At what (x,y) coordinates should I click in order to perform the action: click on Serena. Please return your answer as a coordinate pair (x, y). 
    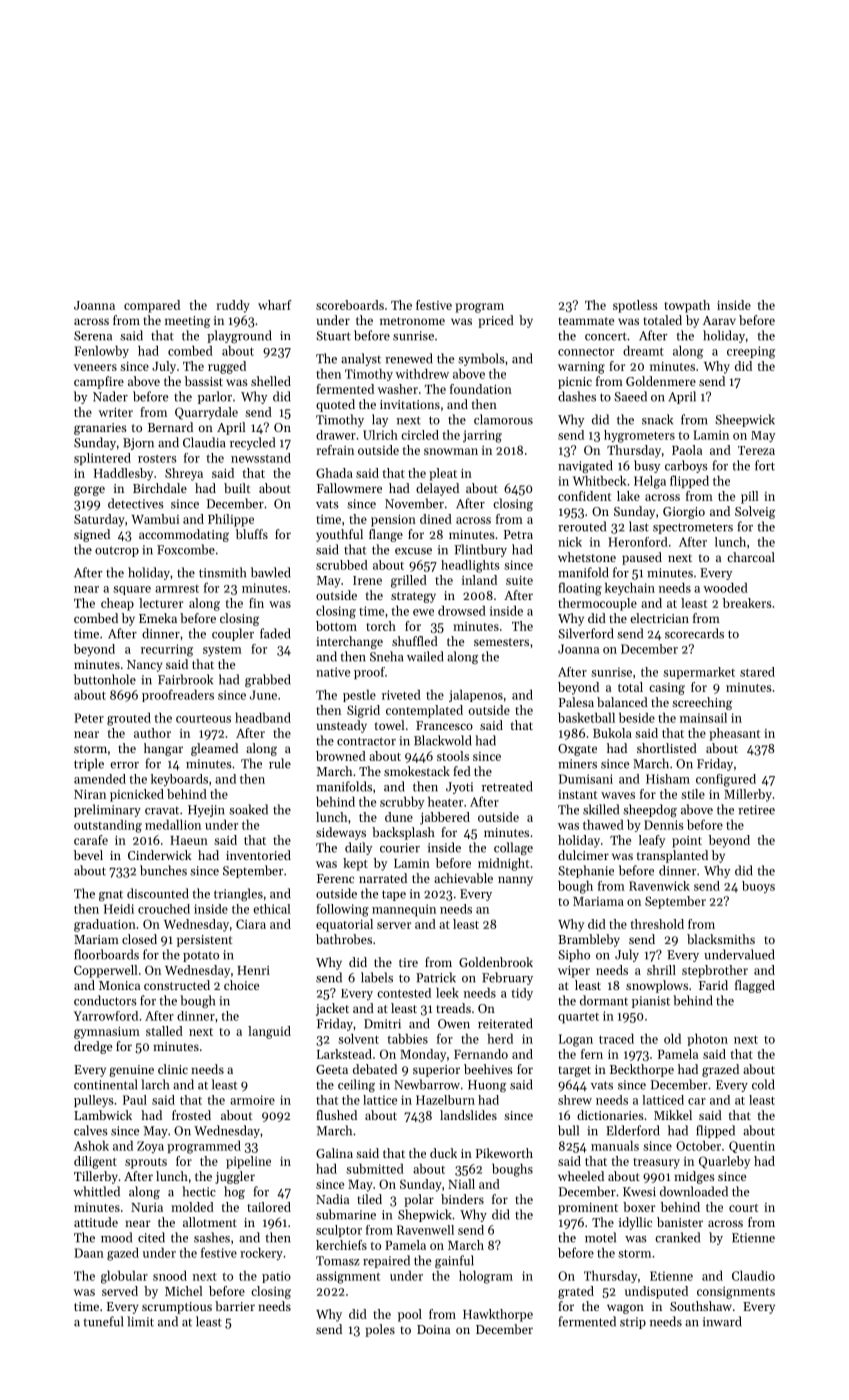
    Looking at the image, I should click on (93, 336).
